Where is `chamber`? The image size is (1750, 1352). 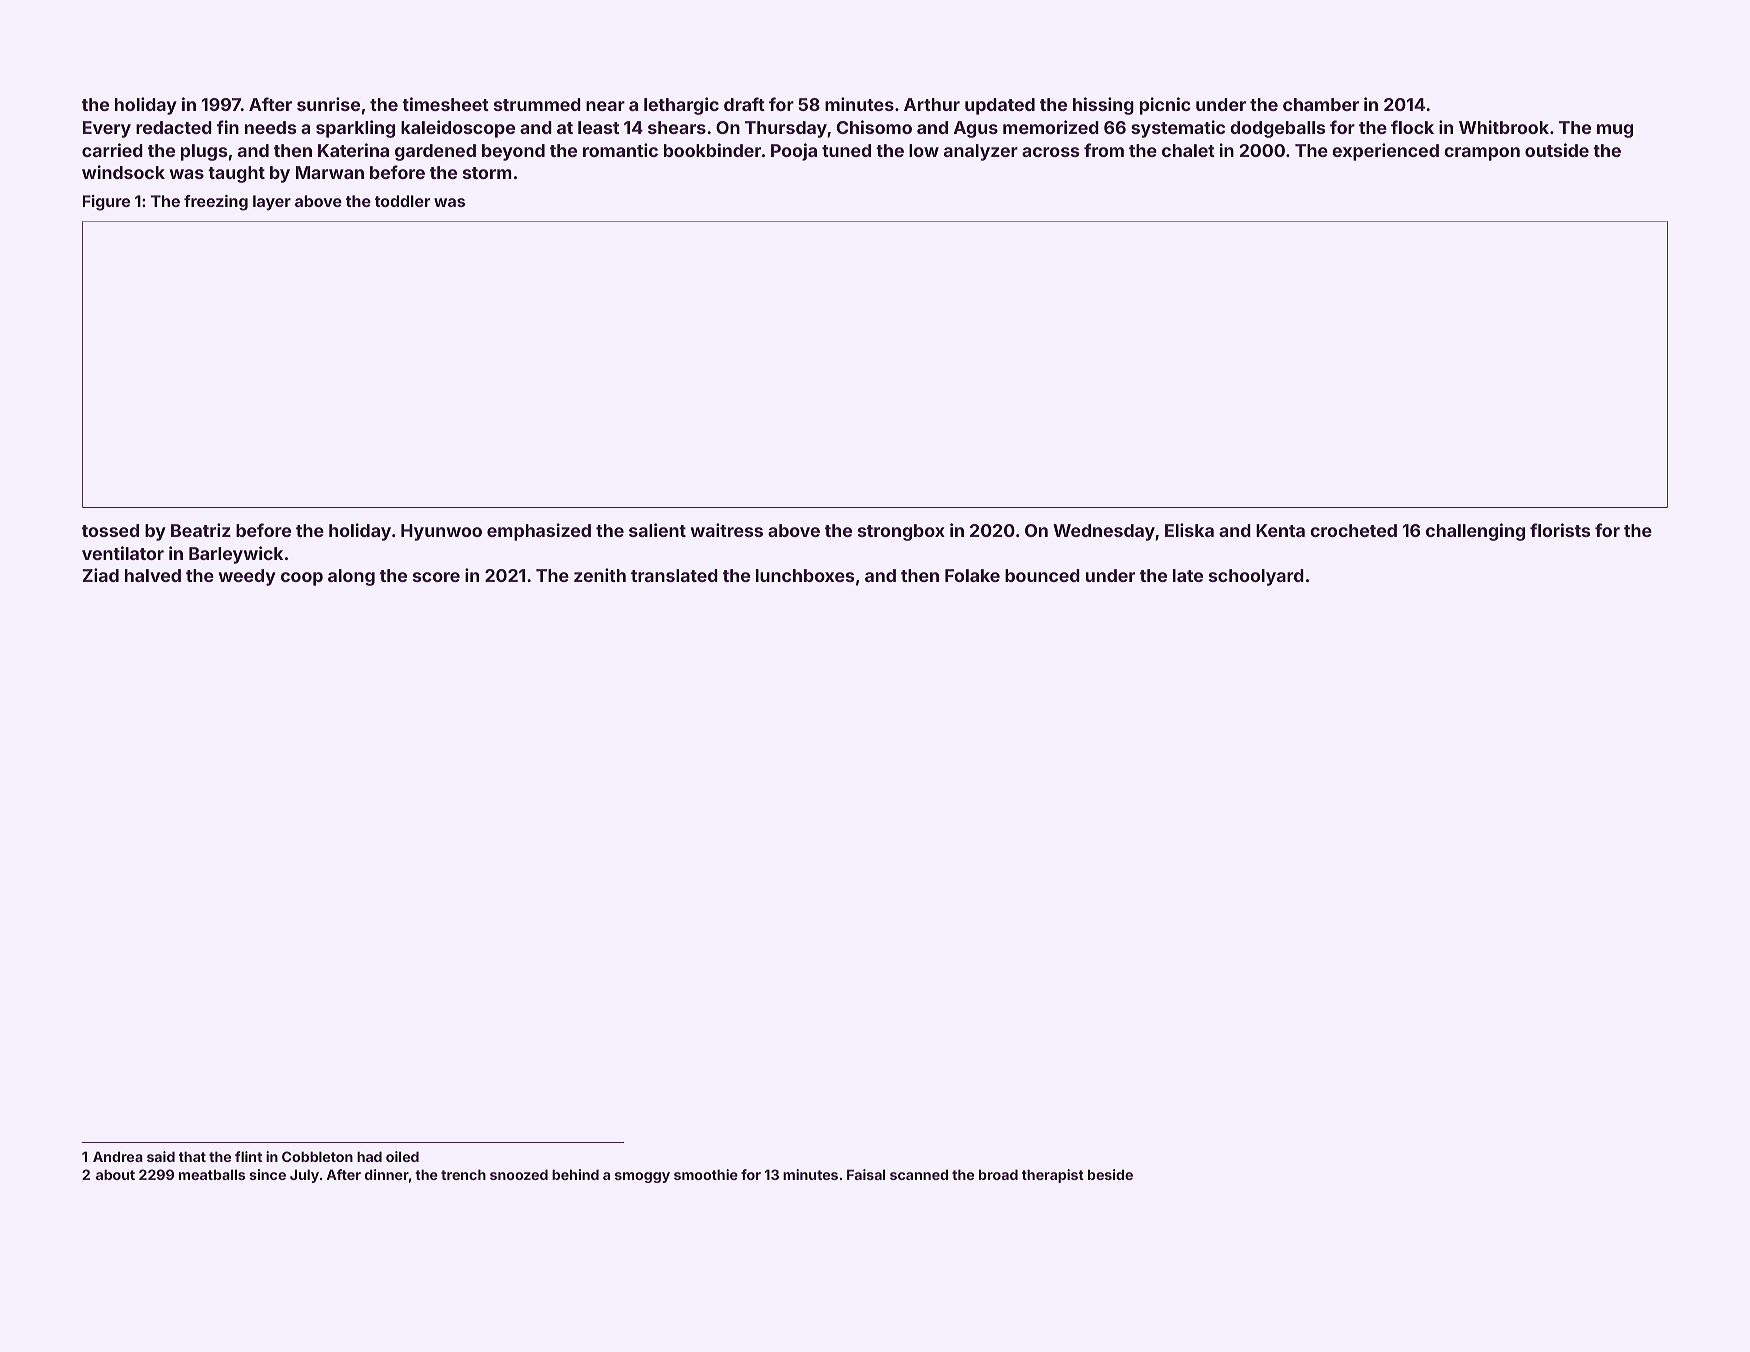
chamber is located at coordinates (1321, 104).
